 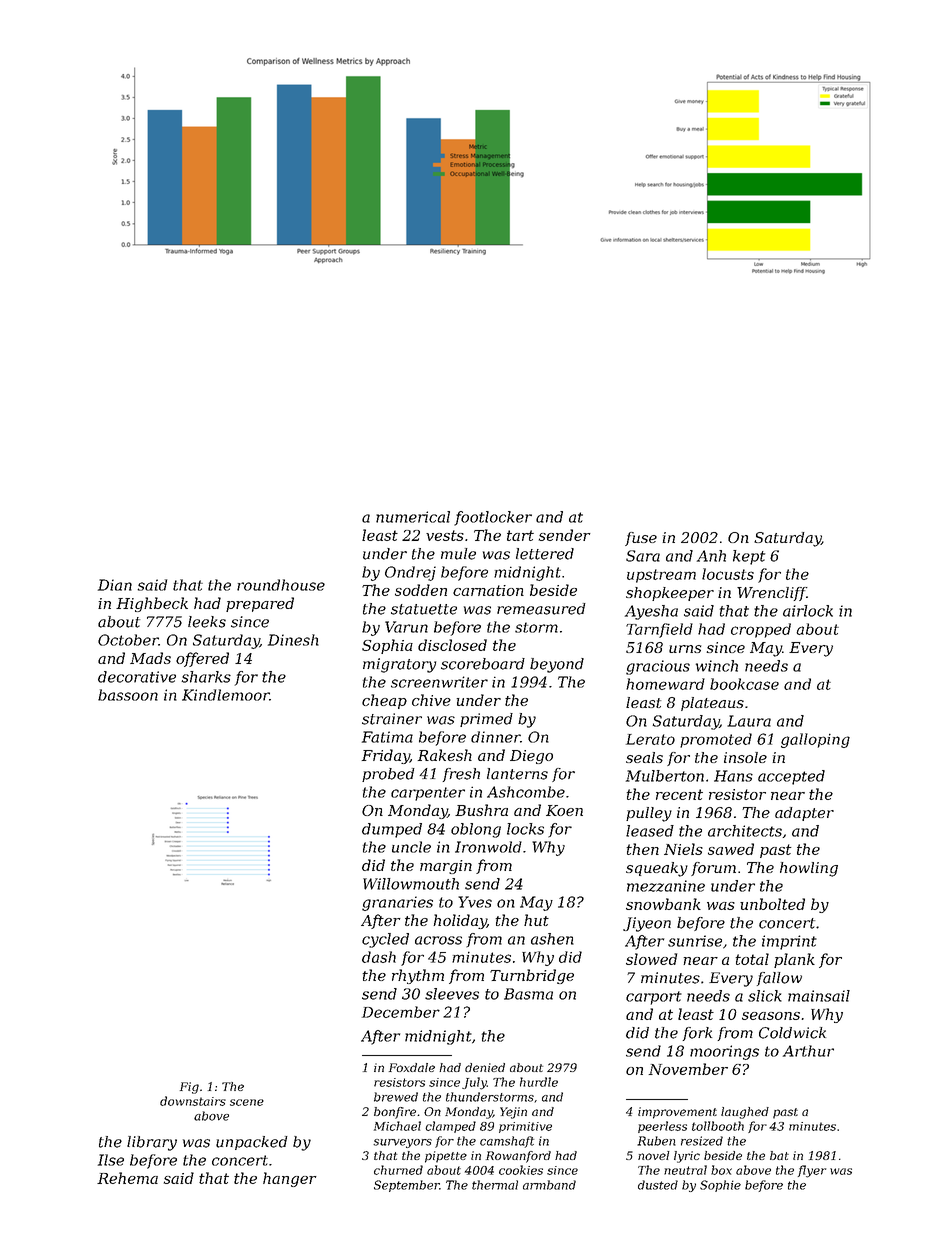 What do you see at coordinates (792, 1033) in the screenshot?
I see `Coldwick` at bounding box center [792, 1033].
